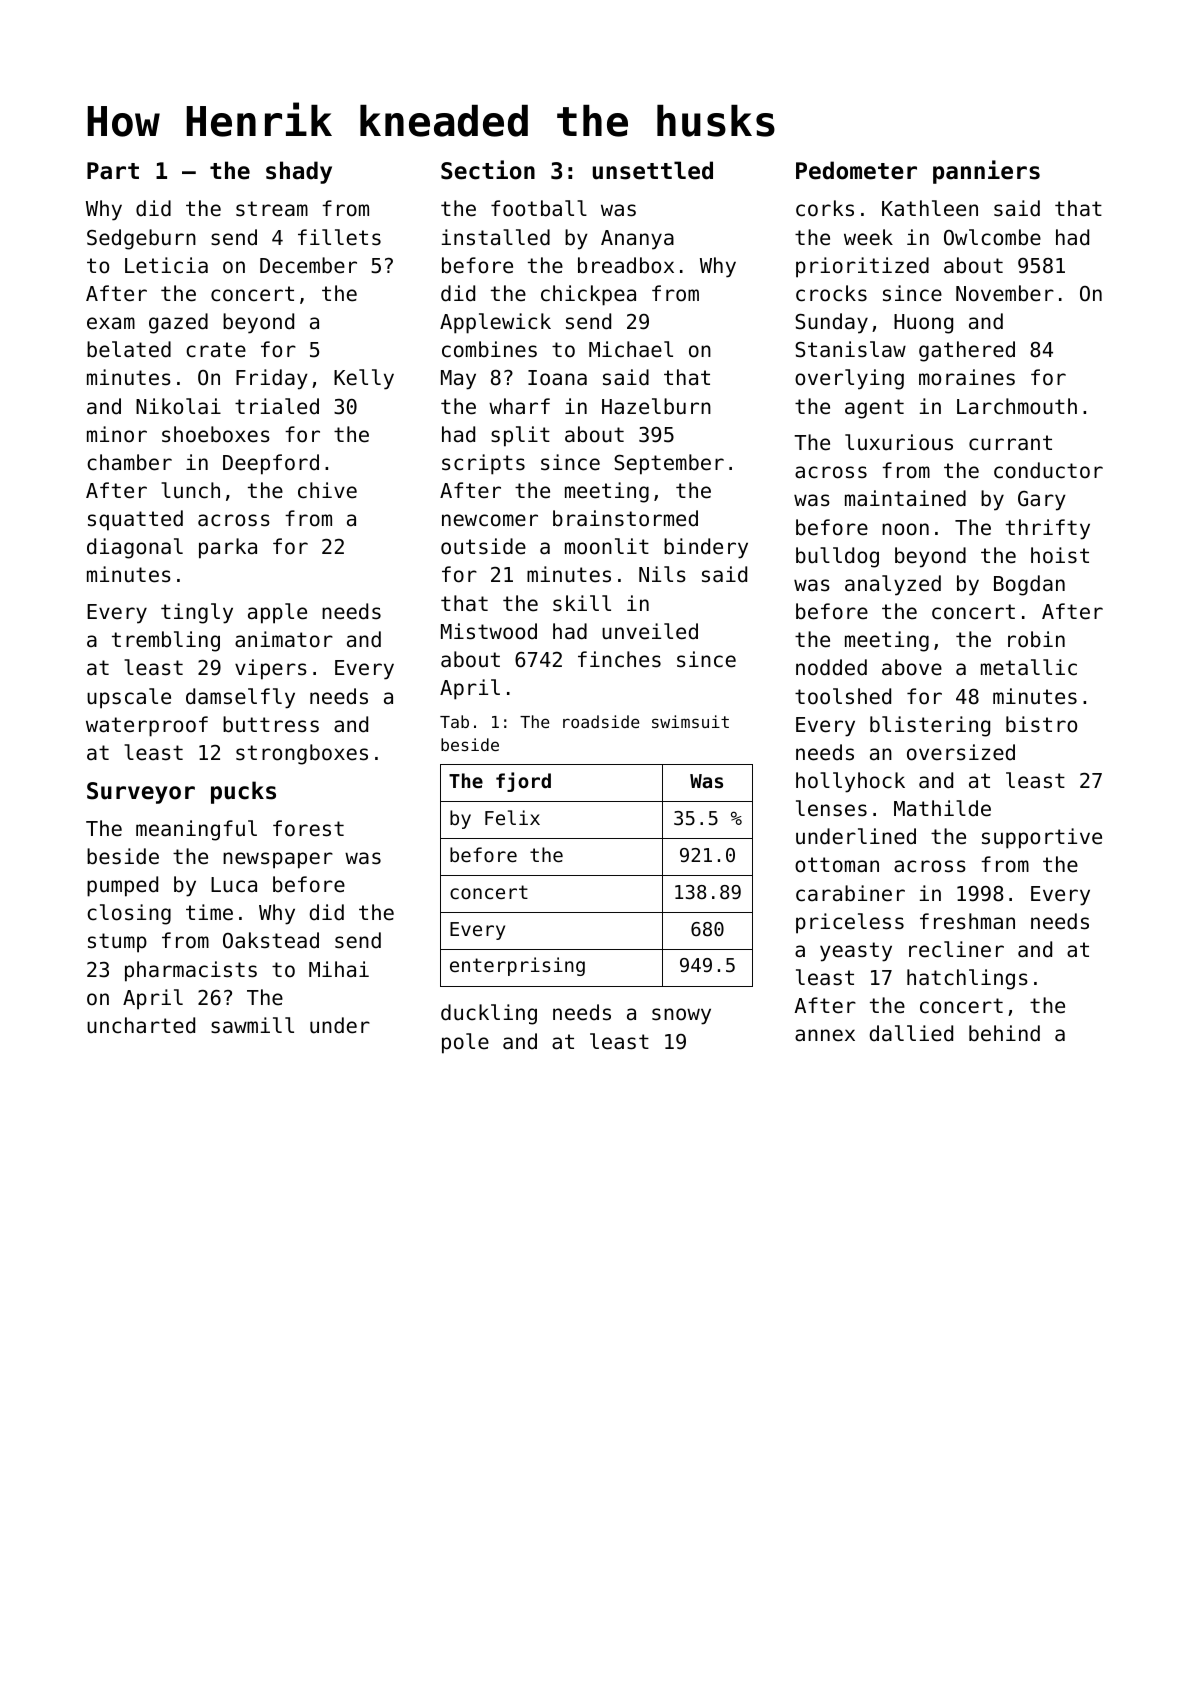 Image resolution: width=1193 pixels, height=1688 pixels. What do you see at coordinates (271, 940) in the page?
I see `Oakstead` at bounding box center [271, 940].
